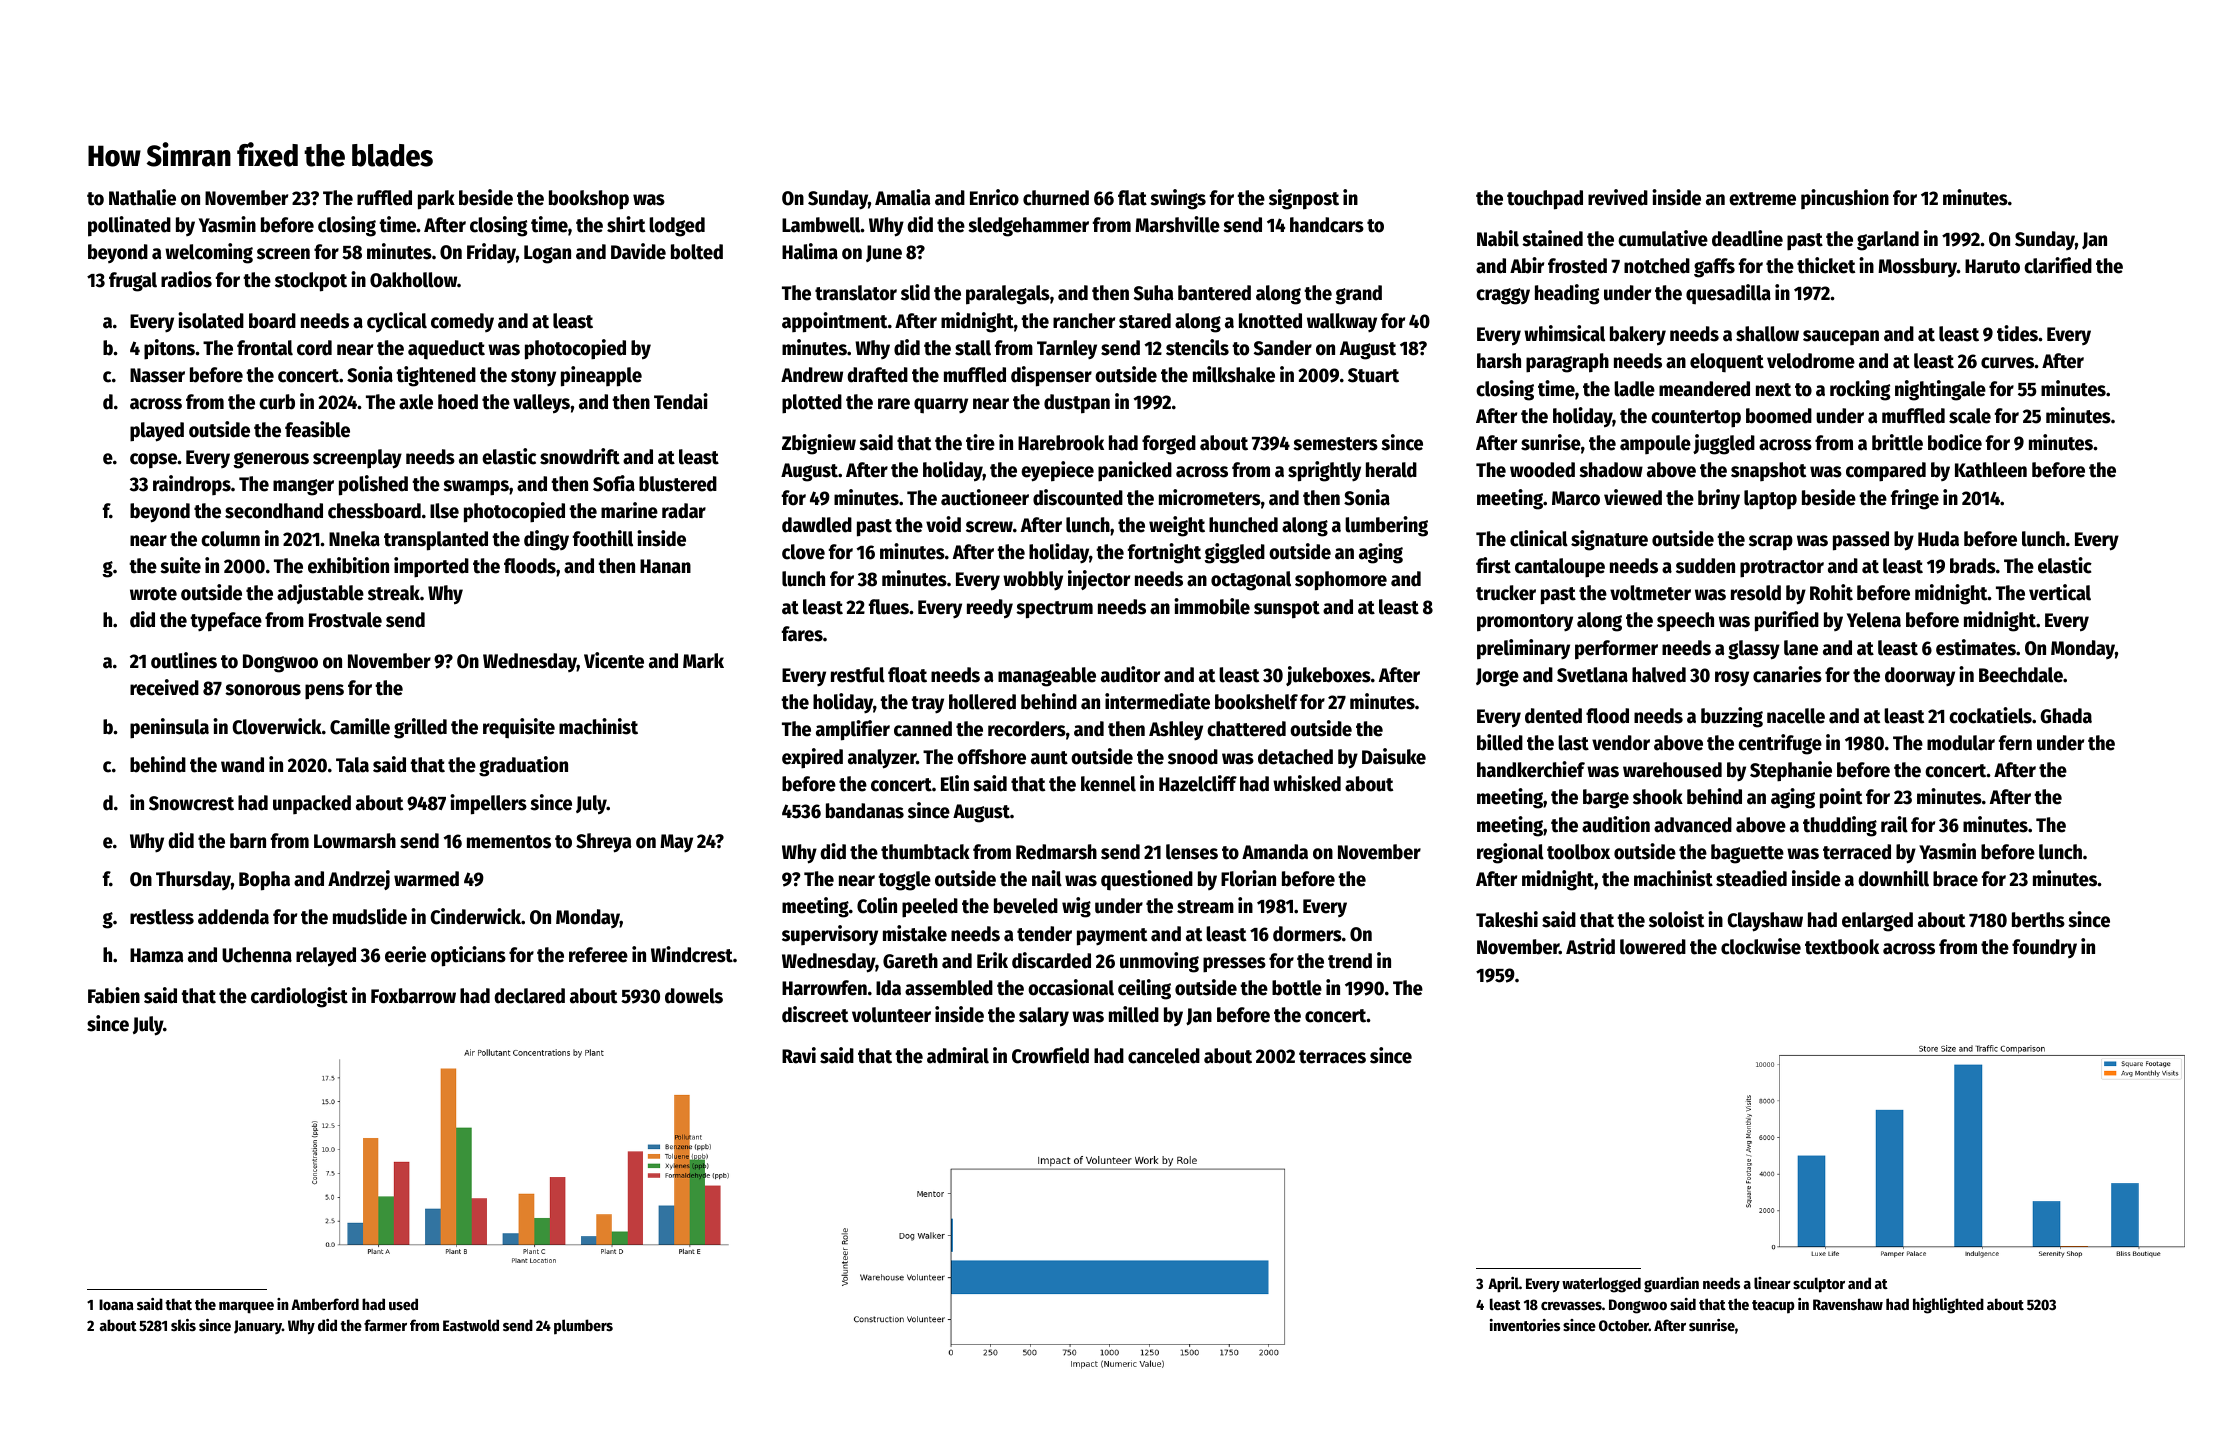 This screenshot has width=2216, height=1434. What do you see at coordinates (325, 1304) in the screenshot?
I see `Amberford` at bounding box center [325, 1304].
